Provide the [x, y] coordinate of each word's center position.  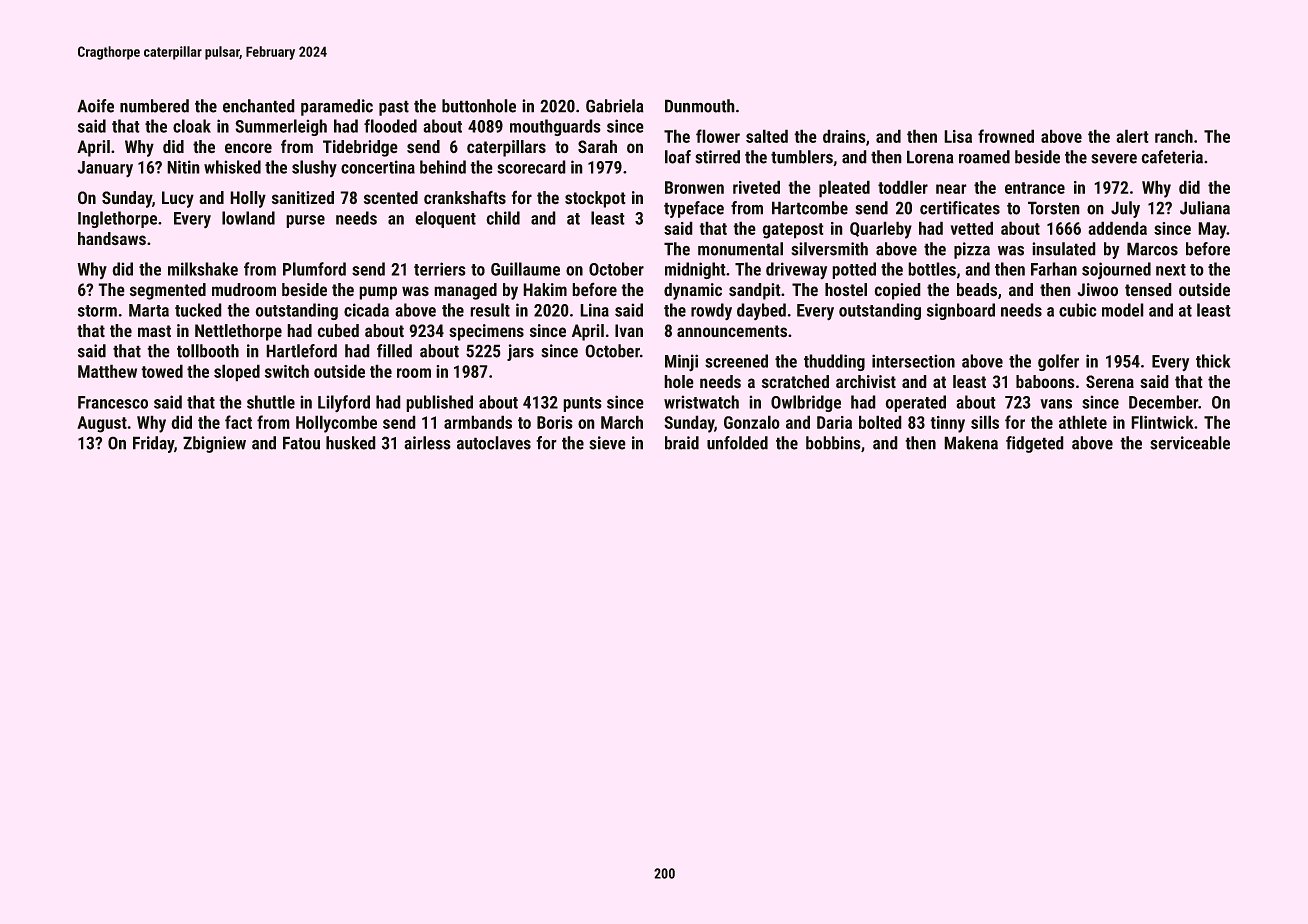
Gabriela [614, 106]
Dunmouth [699, 106]
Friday [153, 444]
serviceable [1190, 443]
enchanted [258, 106]
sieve [607, 443]
